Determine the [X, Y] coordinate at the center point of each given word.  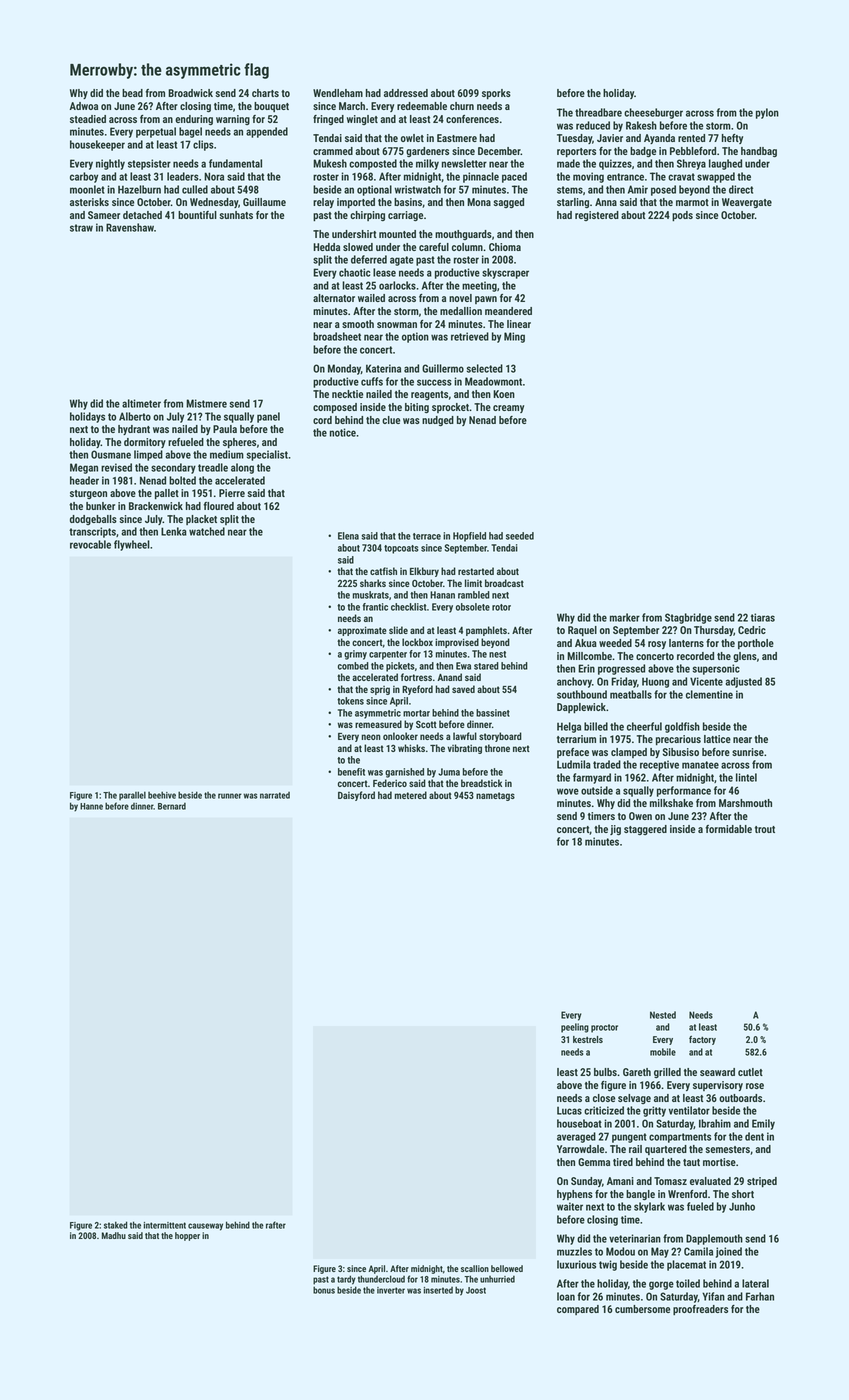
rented [691, 138]
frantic [375, 607]
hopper [187, 1236]
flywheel [132, 545]
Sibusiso [681, 752]
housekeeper [97, 145]
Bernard [172, 806]
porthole [756, 644]
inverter [391, 1290]
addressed [406, 93]
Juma [449, 772]
